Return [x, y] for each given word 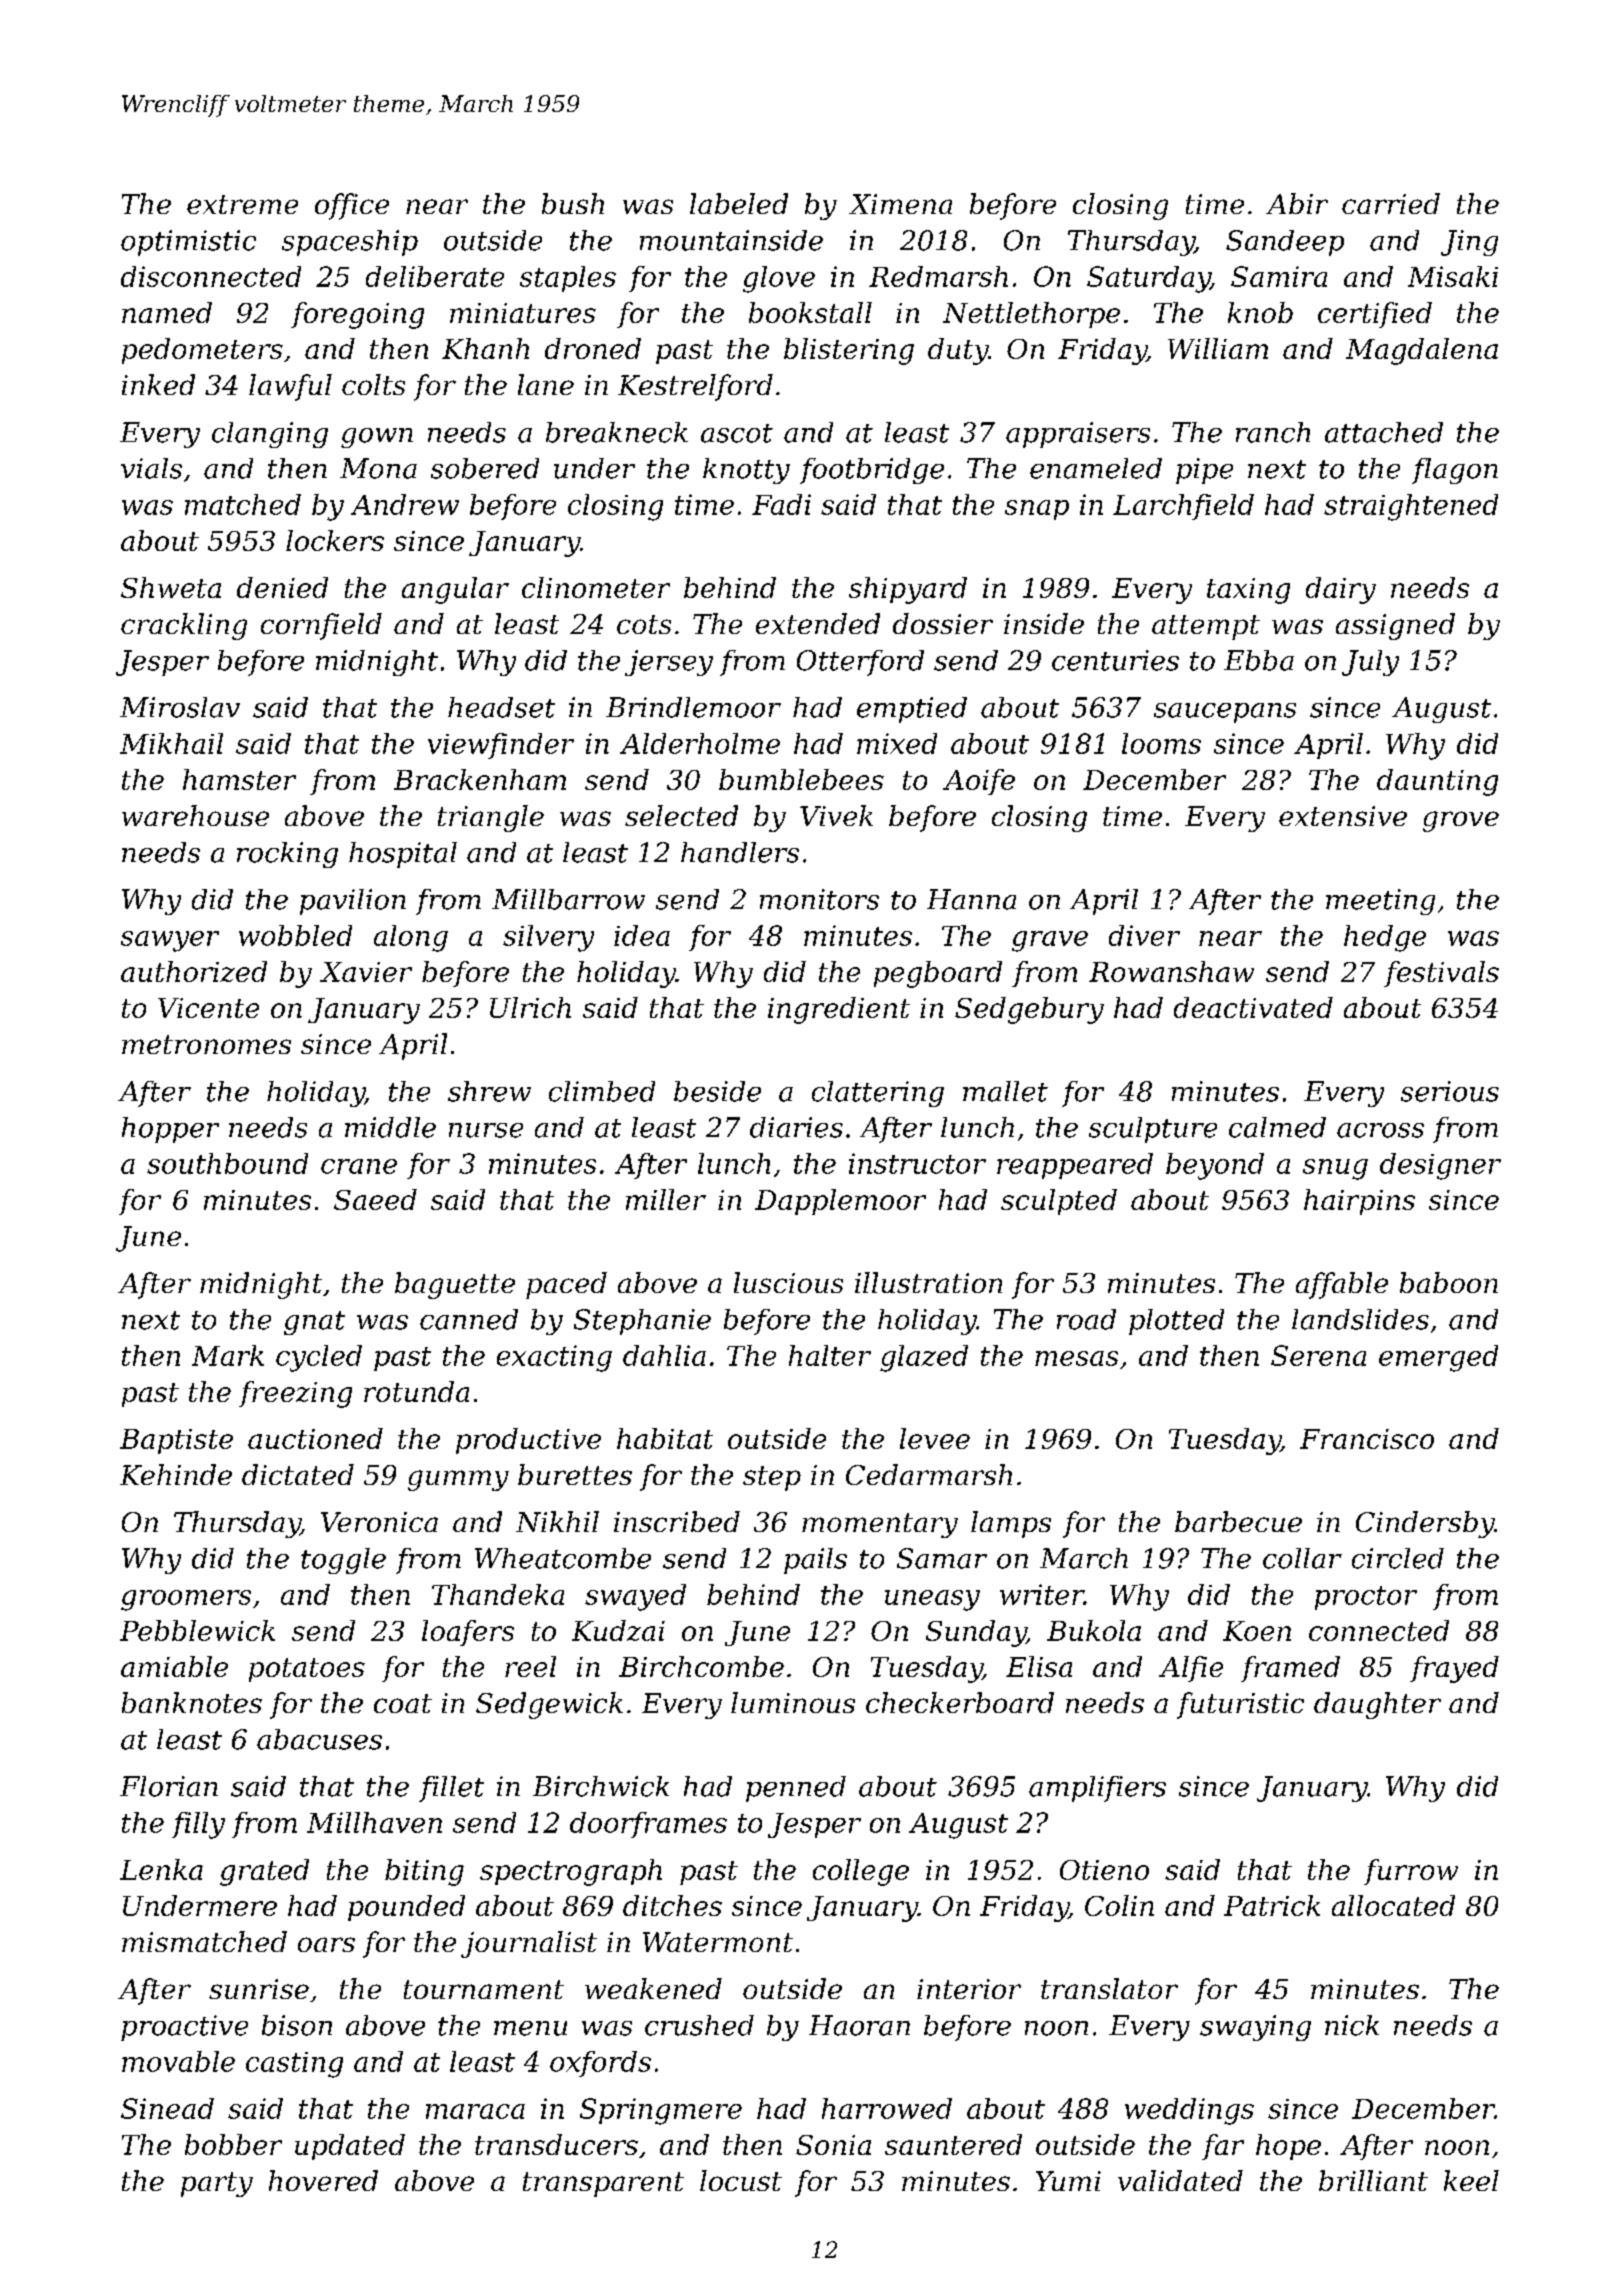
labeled [739, 203]
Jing [1469, 243]
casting [294, 2065]
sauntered [953, 2144]
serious [1450, 1091]
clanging [270, 435]
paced [566, 1285]
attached [1384, 432]
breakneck [617, 432]
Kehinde [176, 1474]
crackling [184, 626]
